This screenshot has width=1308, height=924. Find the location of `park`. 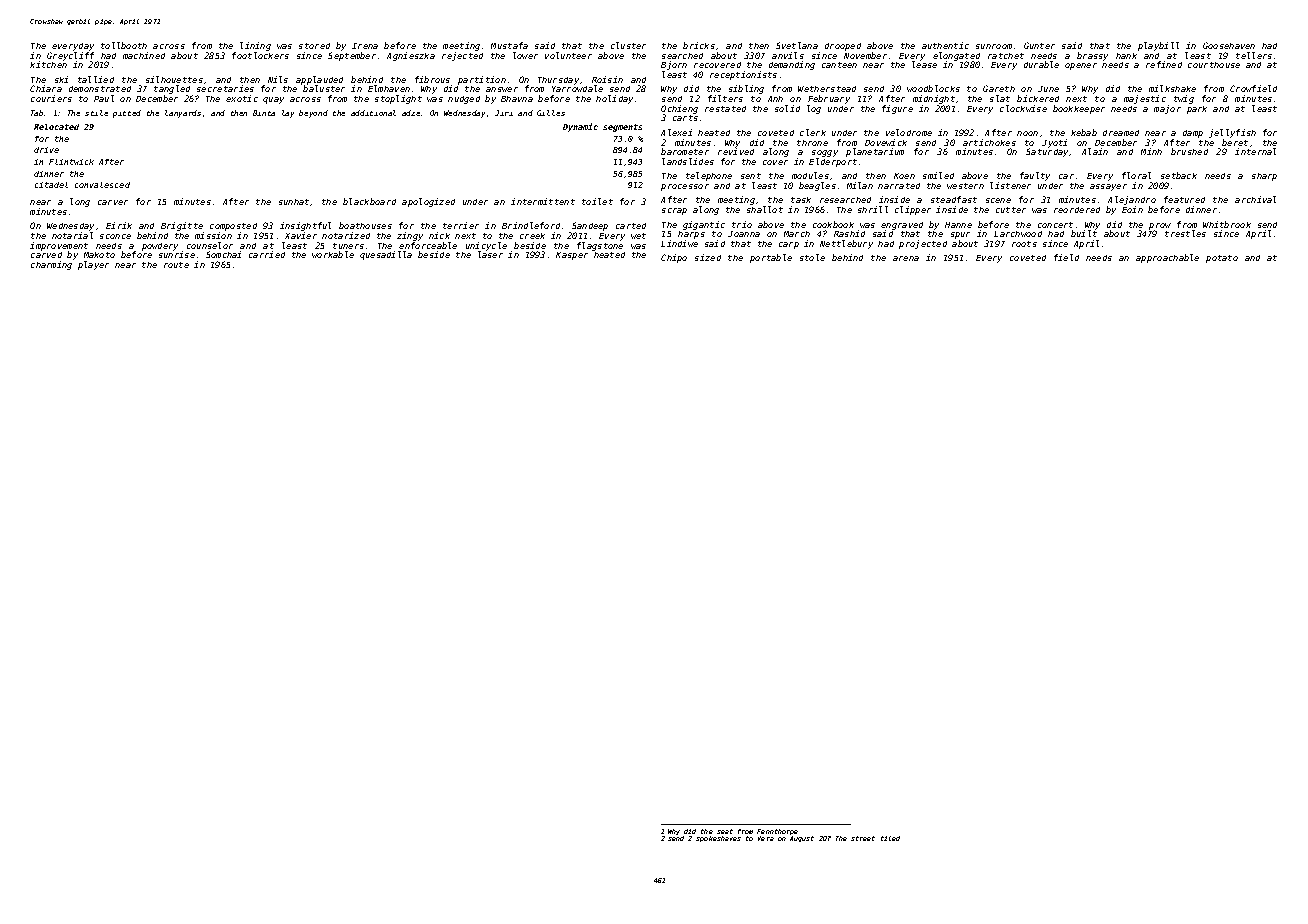

park is located at coordinates (1197, 110).
